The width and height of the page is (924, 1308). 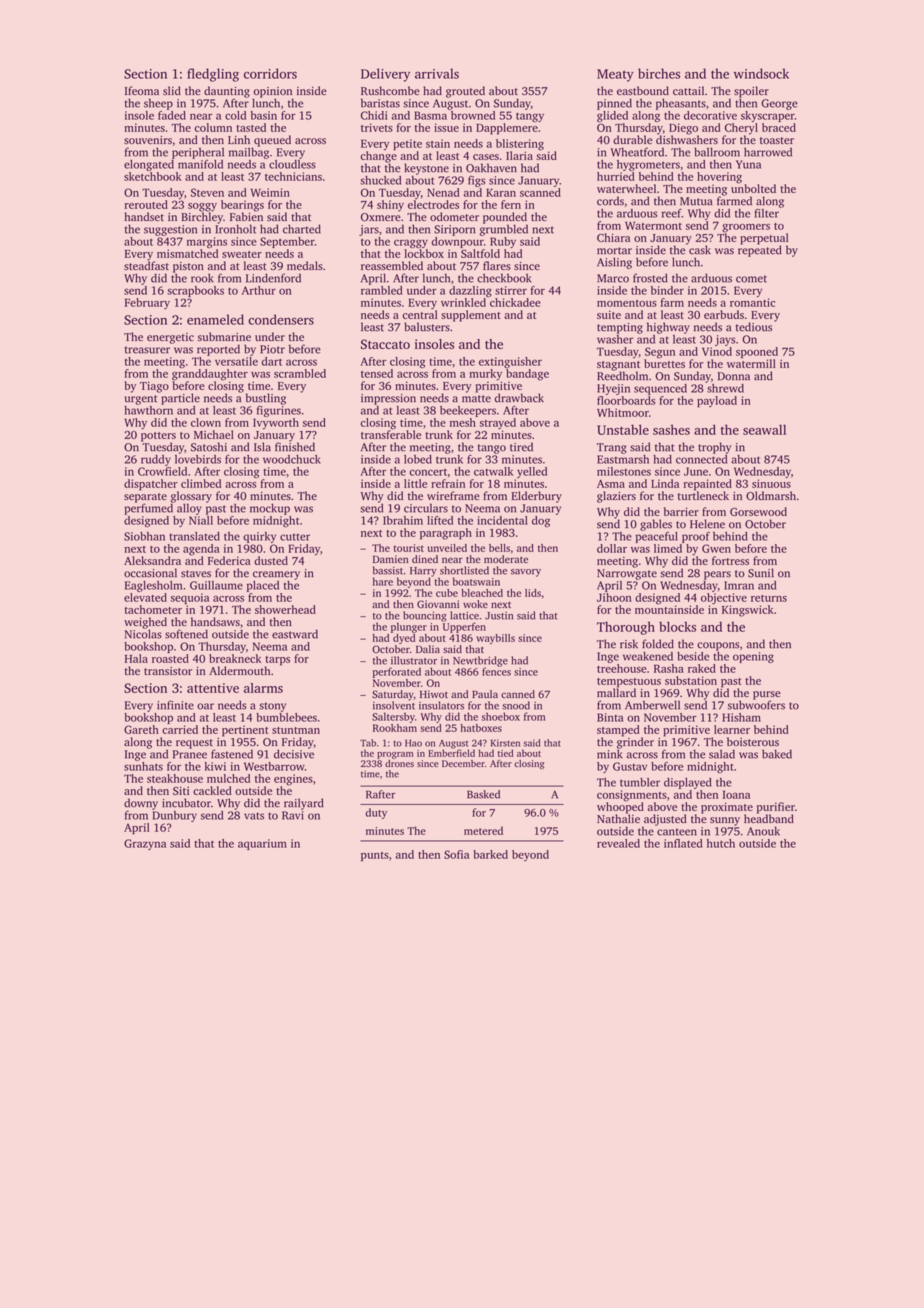 I want to click on separate, so click(x=145, y=498).
